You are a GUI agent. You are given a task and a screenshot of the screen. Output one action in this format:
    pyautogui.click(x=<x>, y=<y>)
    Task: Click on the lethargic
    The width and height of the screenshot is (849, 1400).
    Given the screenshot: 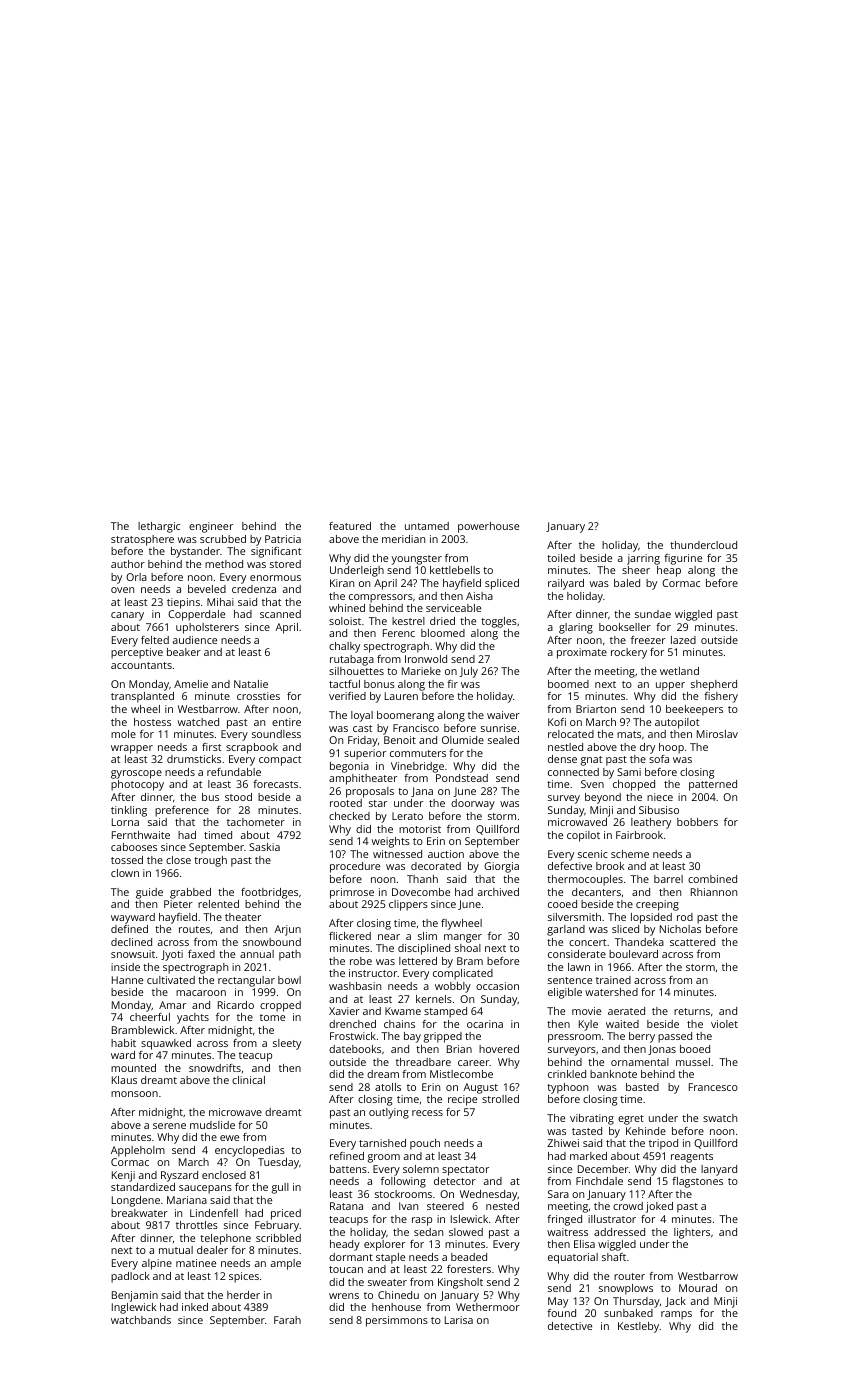 What is the action you would take?
    pyautogui.click(x=159, y=527)
